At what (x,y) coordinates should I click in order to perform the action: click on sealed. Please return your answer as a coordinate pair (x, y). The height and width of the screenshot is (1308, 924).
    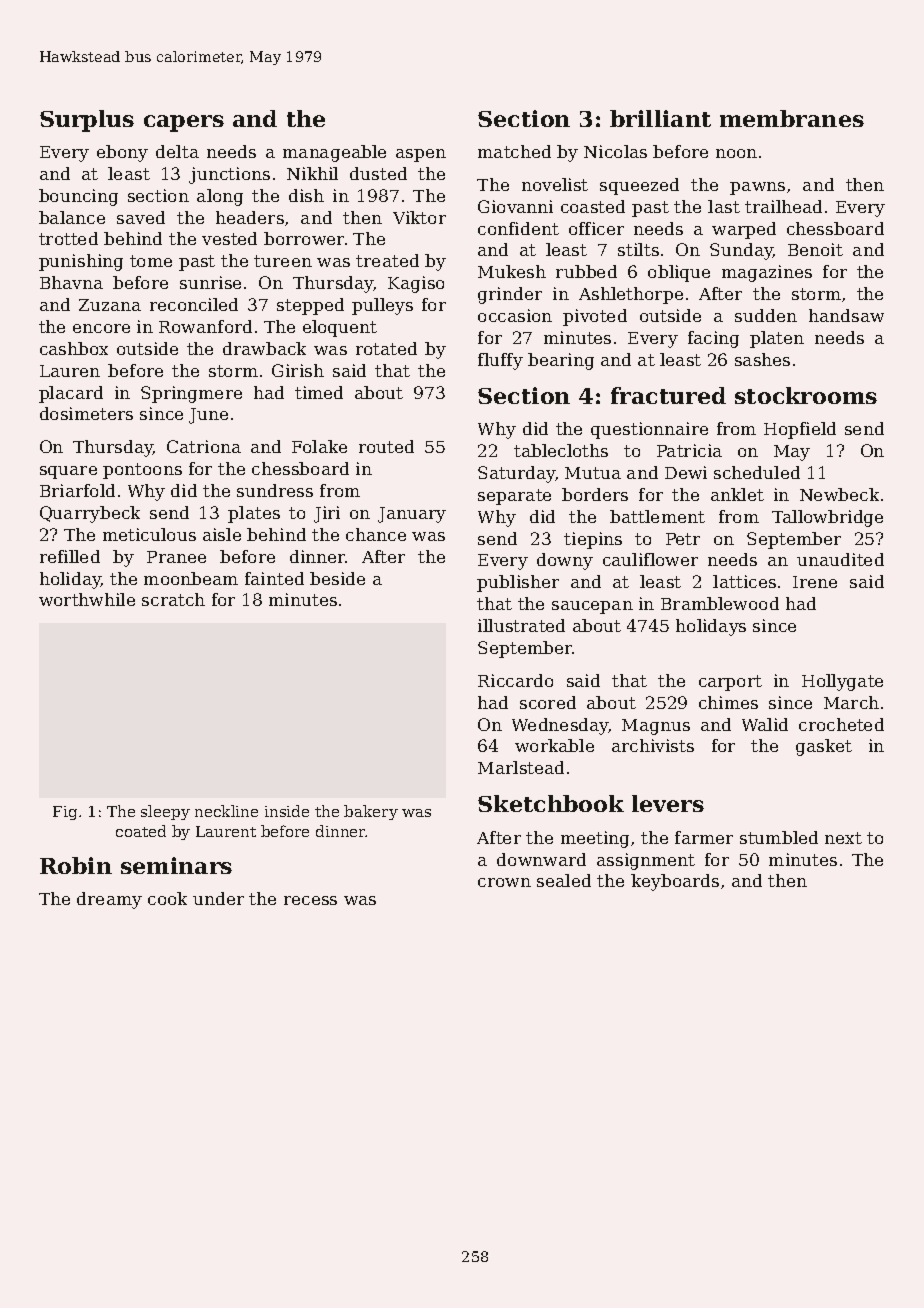
    Looking at the image, I should click on (564, 880).
